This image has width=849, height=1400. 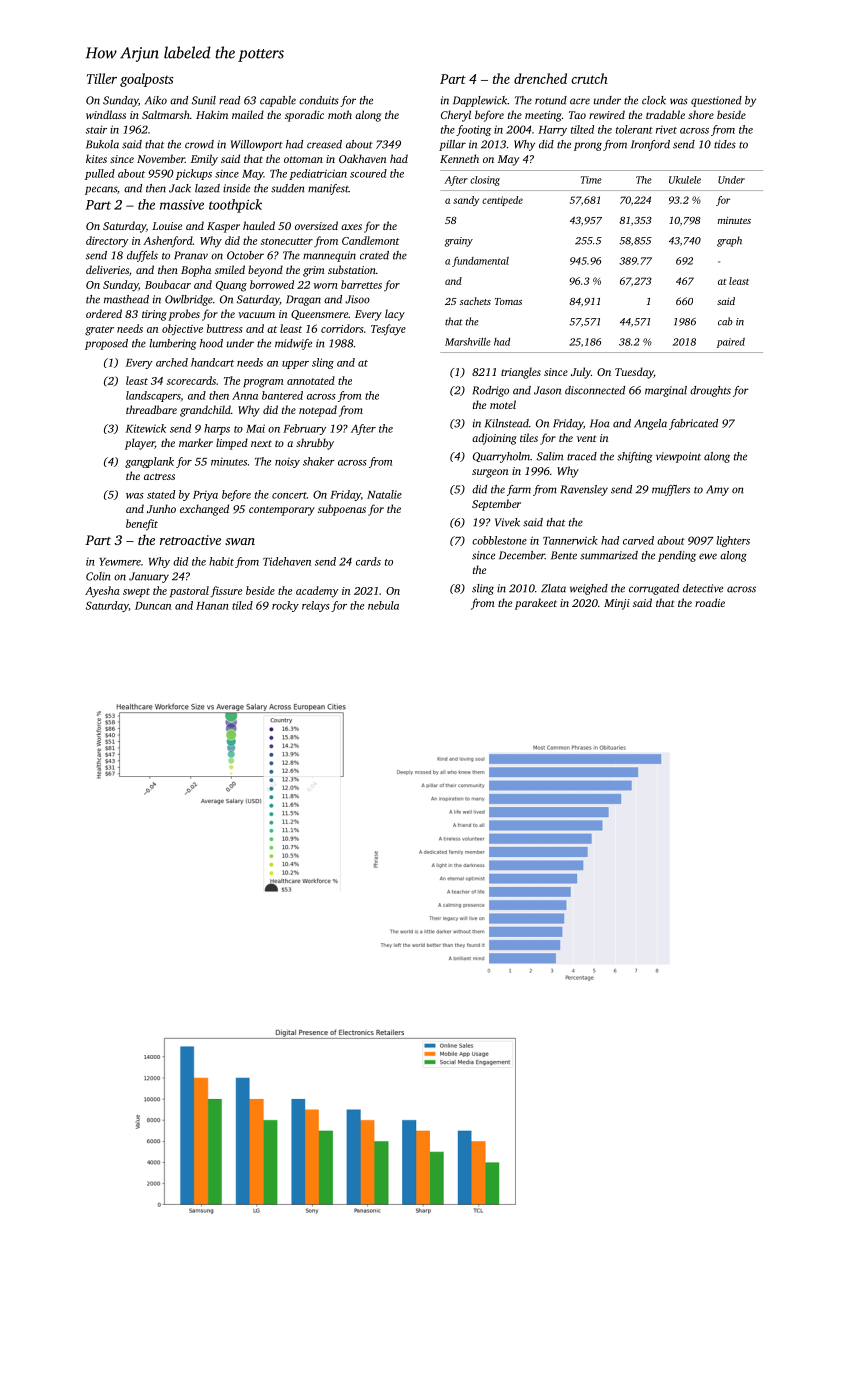 What do you see at coordinates (384, 494) in the image?
I see `Natalie` at bounding box center [384, 494].
